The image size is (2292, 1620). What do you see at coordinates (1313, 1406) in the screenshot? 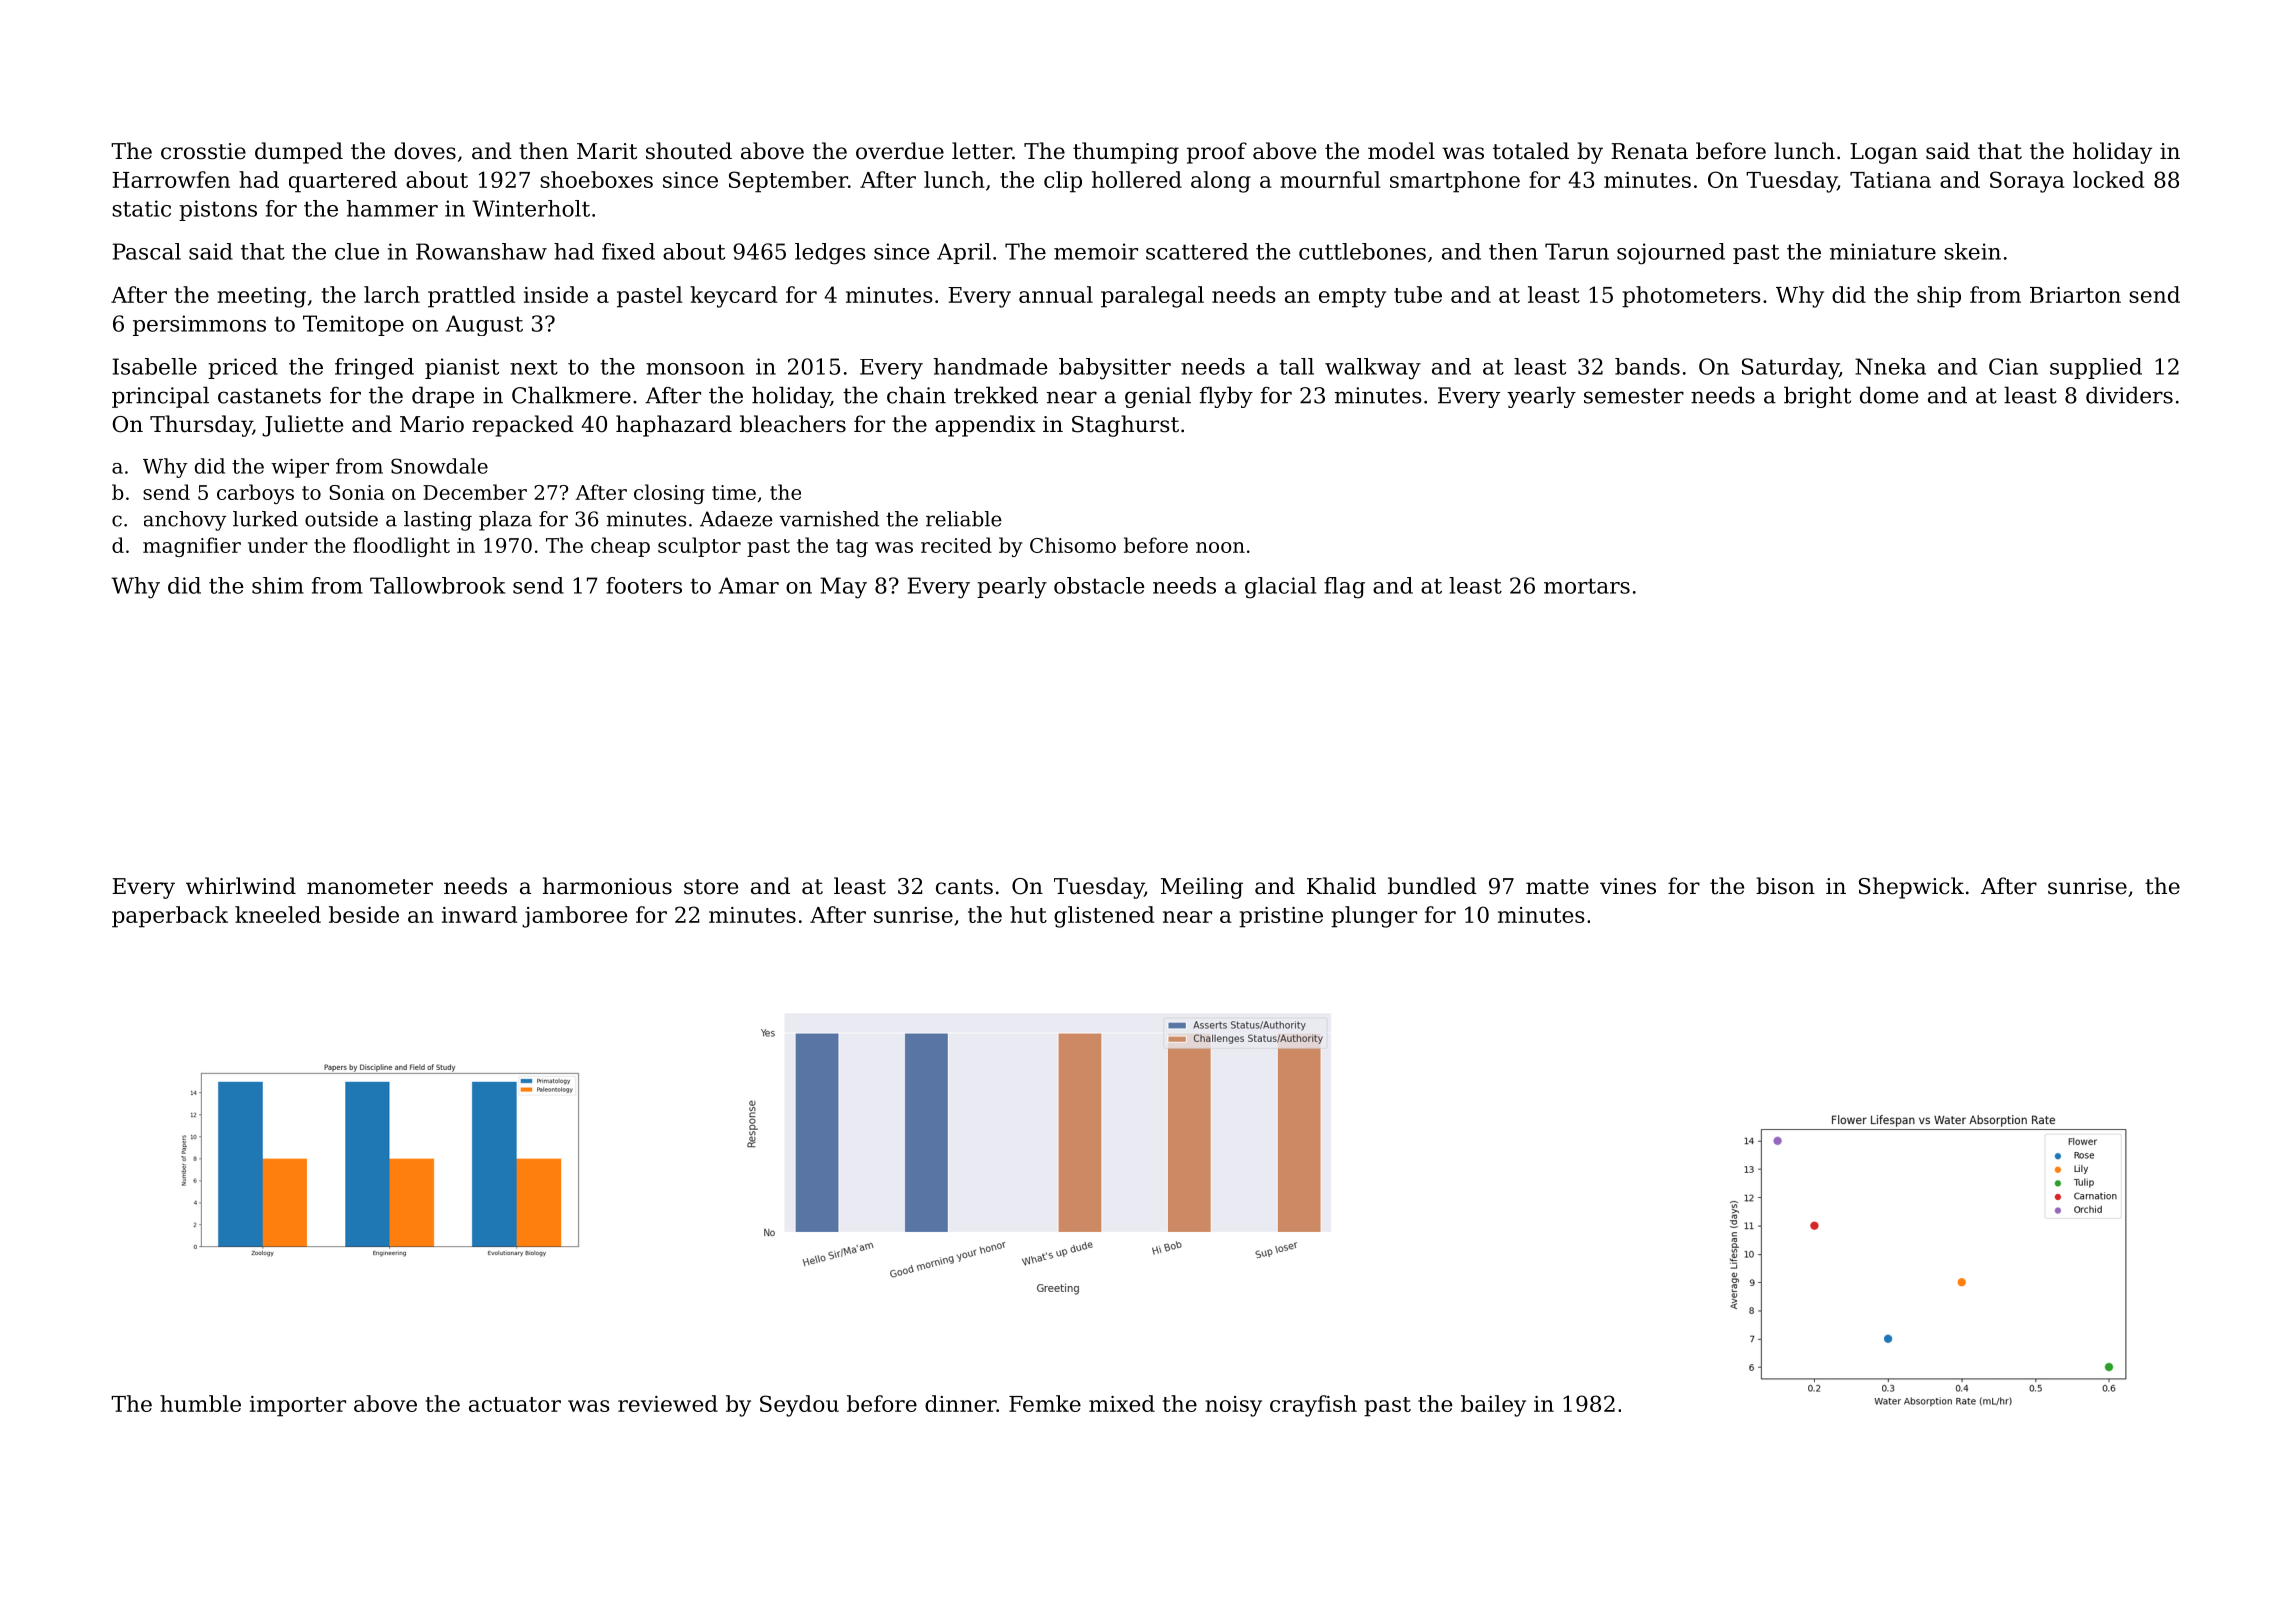
I see `crayfish` at bounding box center [1313, 1406].
